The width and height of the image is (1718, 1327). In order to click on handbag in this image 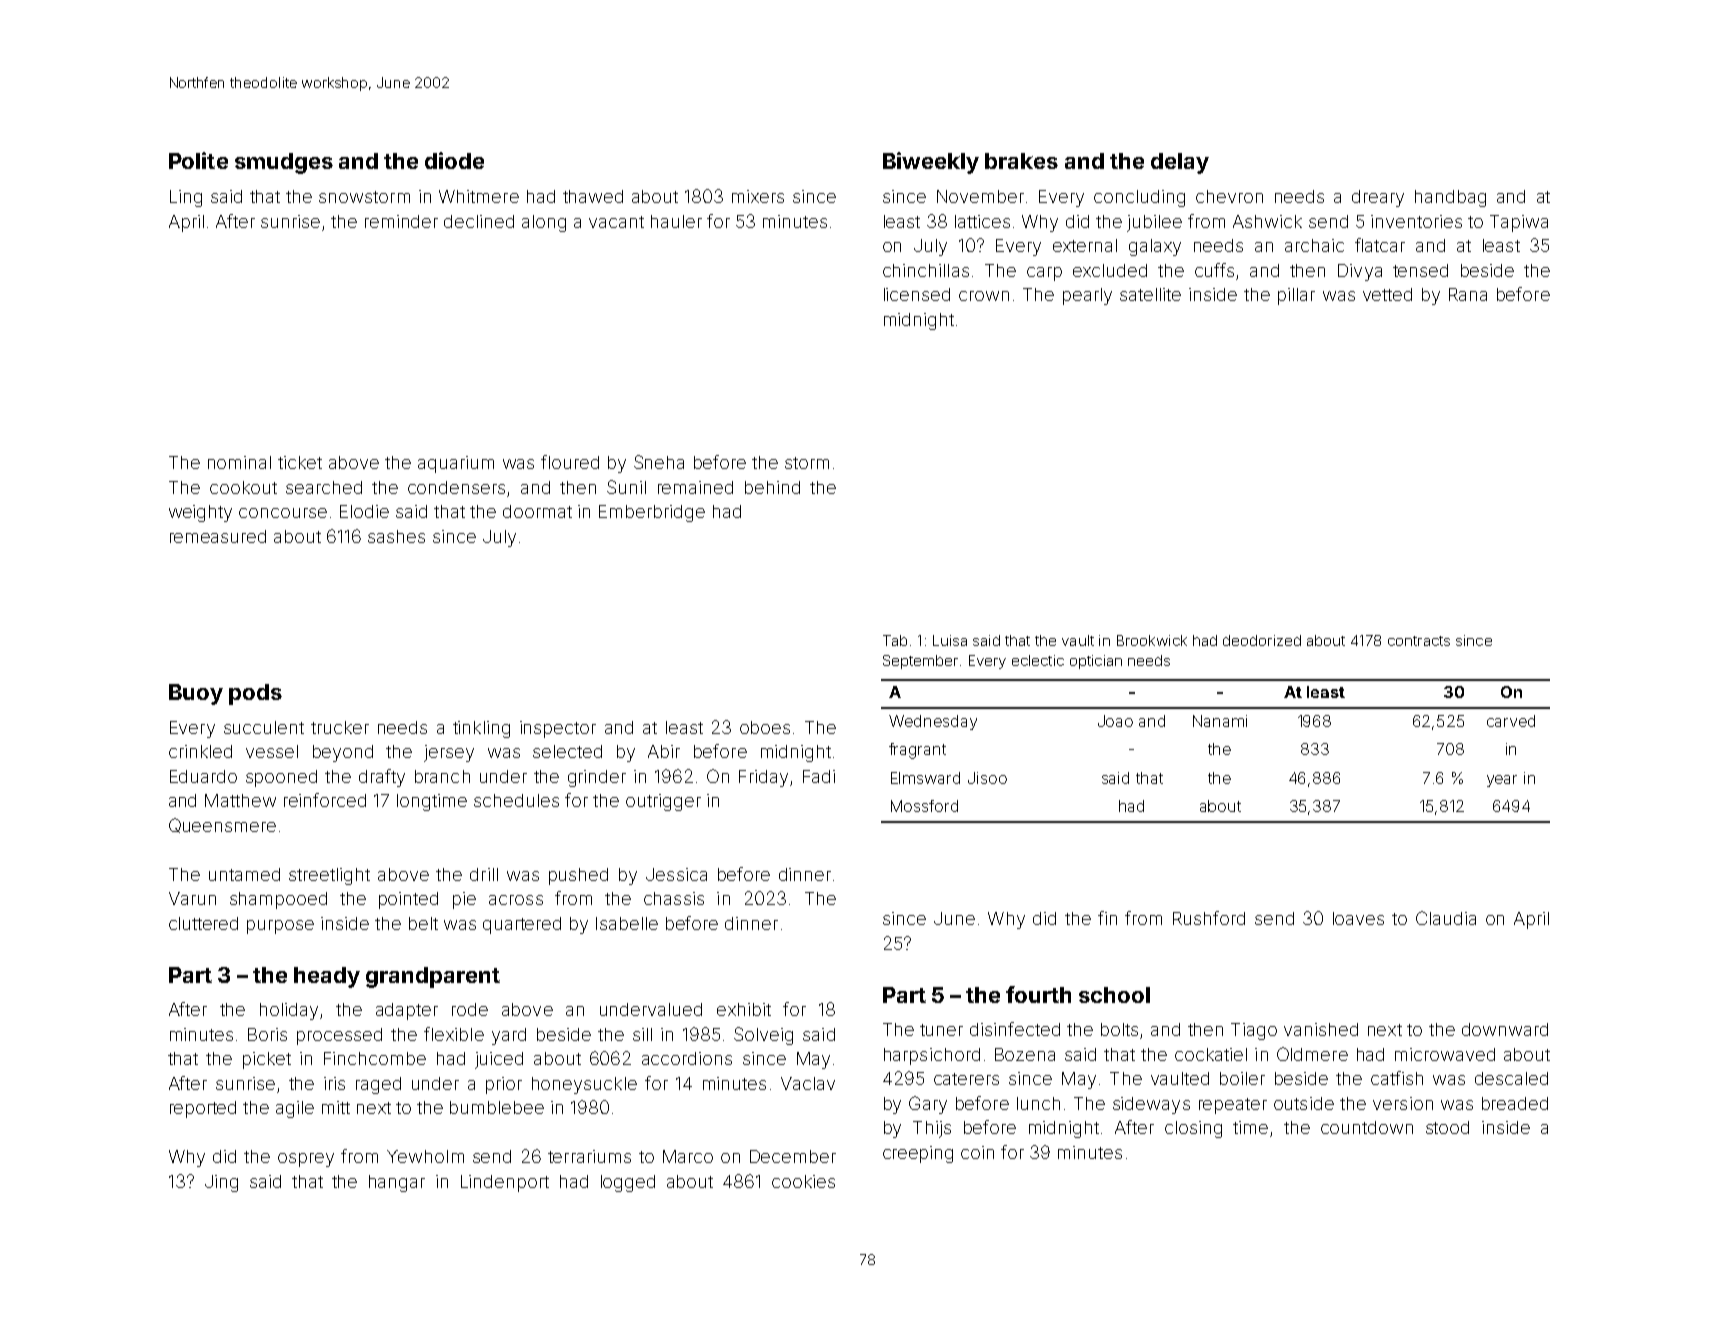, I will do `click(1450, 198)`.
